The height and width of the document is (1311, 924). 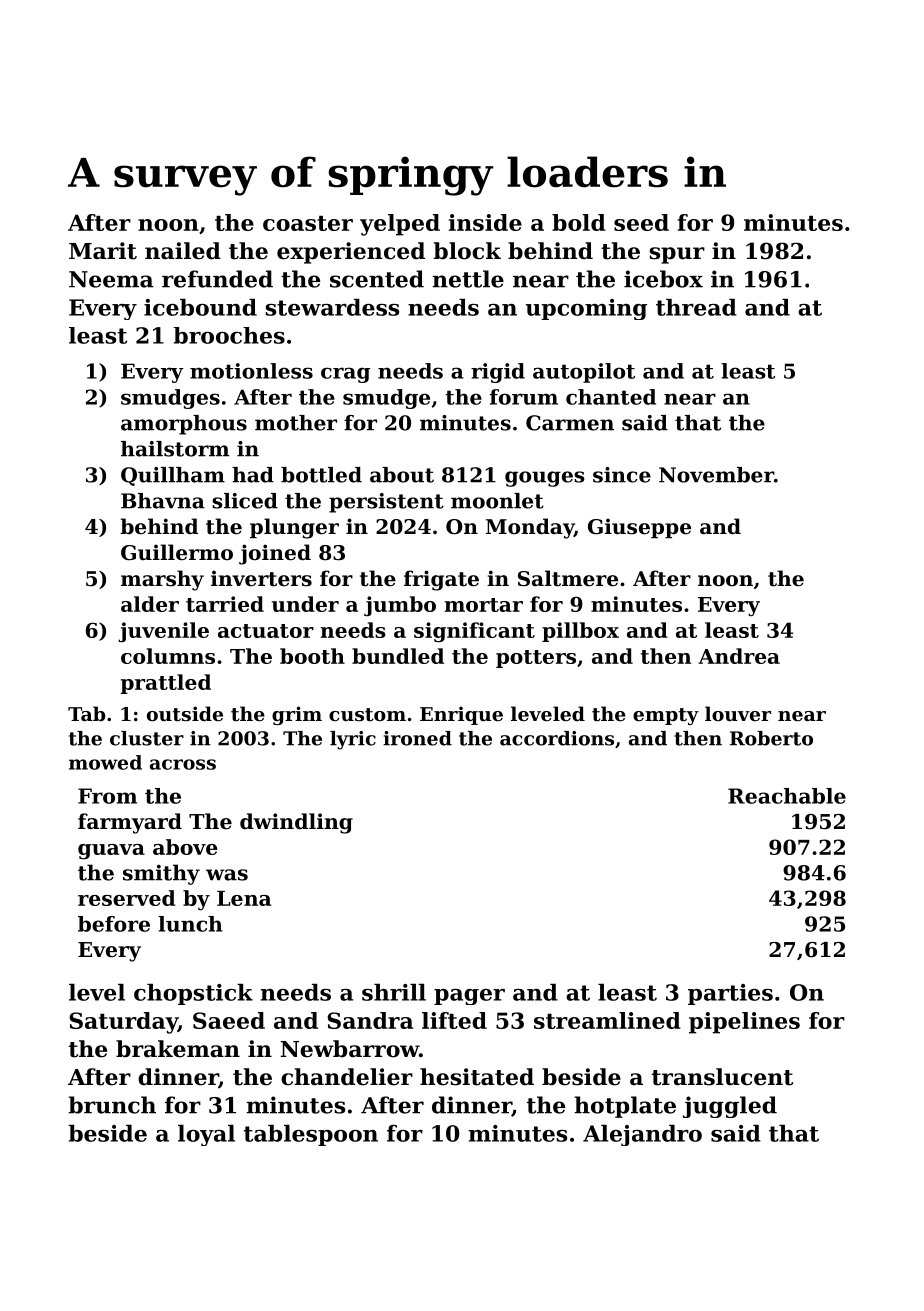 What do you see at coordinates (251, 371) in the document?
I see `motionless` at bounding box center [251, 371].
